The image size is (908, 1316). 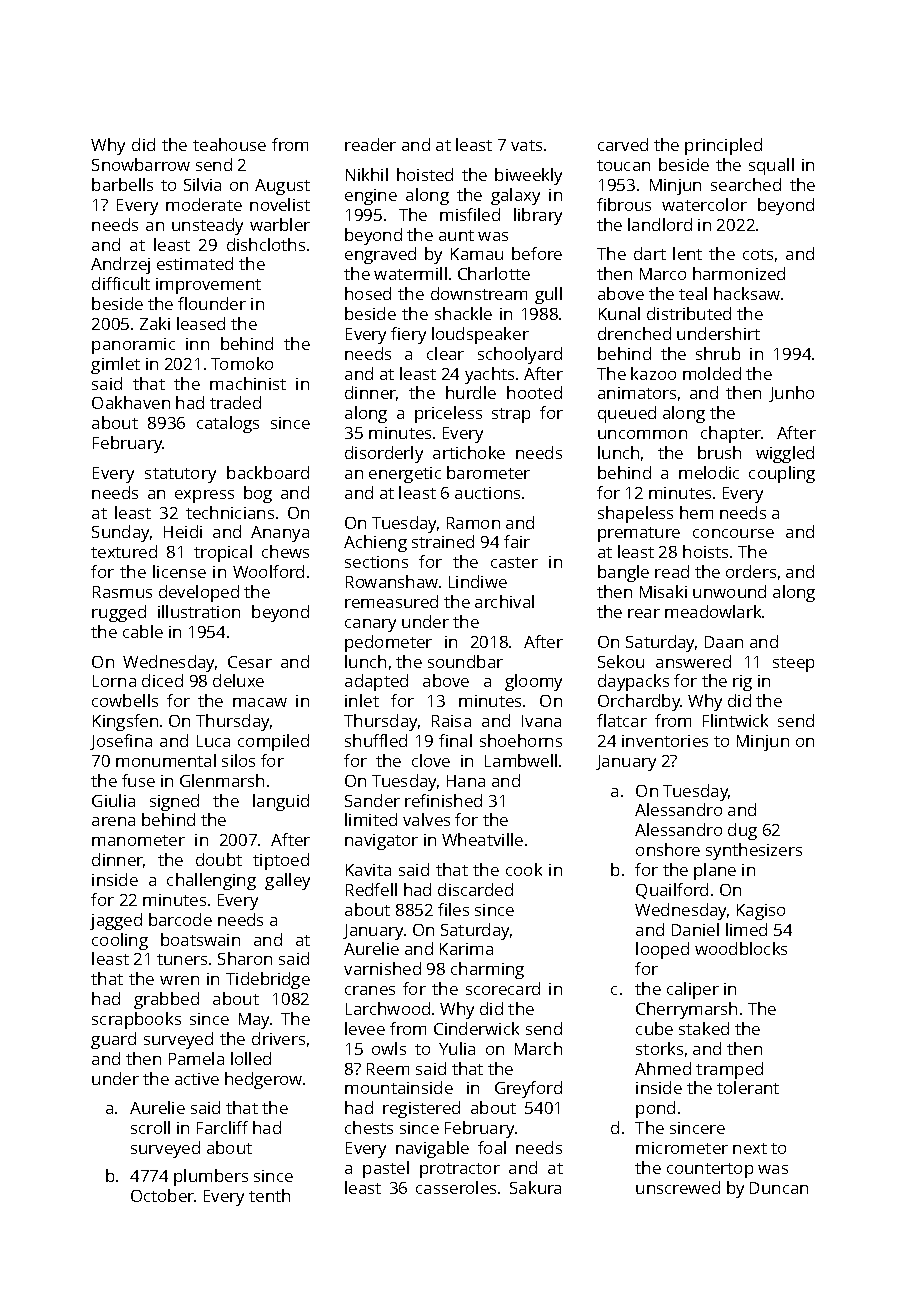 What do you see at coordinates (367, 174) in the document?
I see `Nikhil` at bounding box center [367, 174].
